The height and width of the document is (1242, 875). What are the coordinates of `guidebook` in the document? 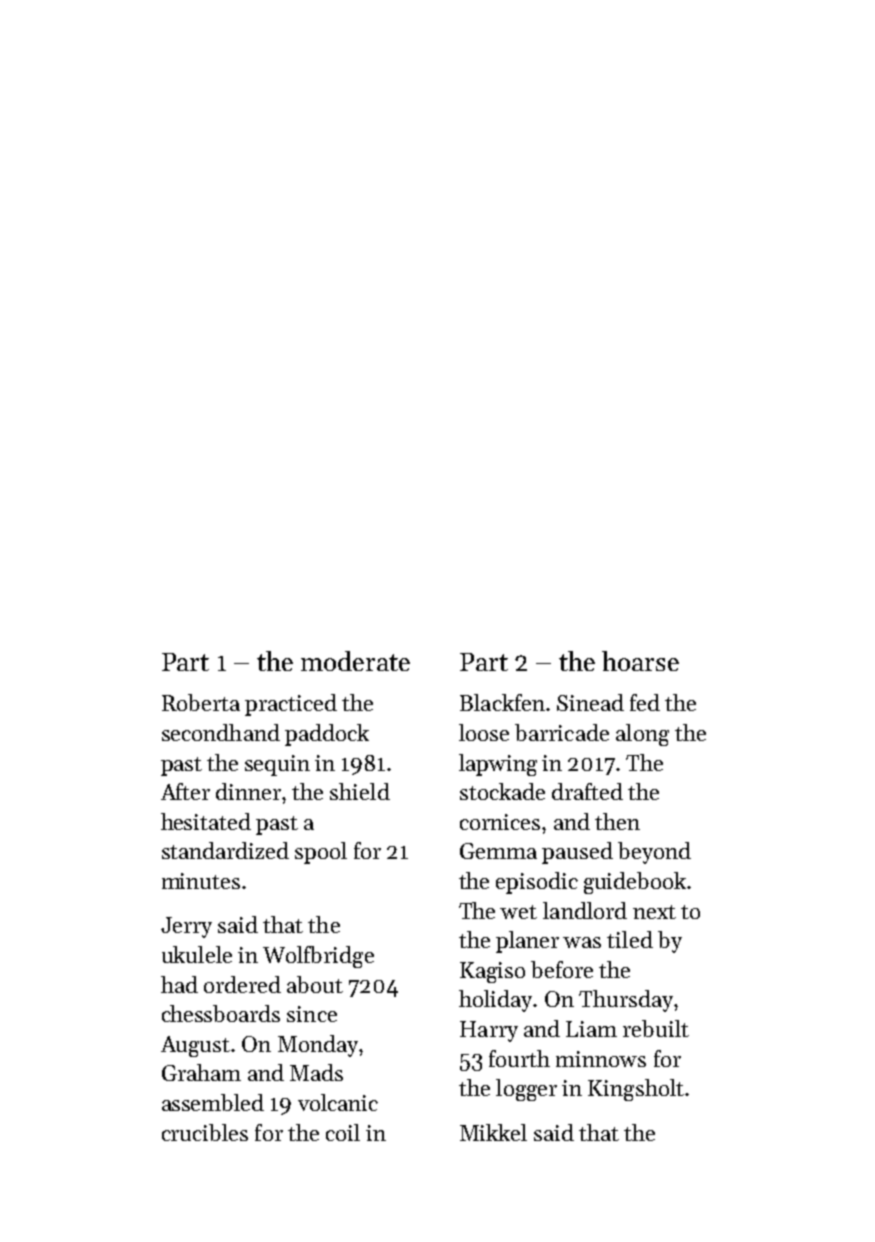 It's located at (635, 883).
